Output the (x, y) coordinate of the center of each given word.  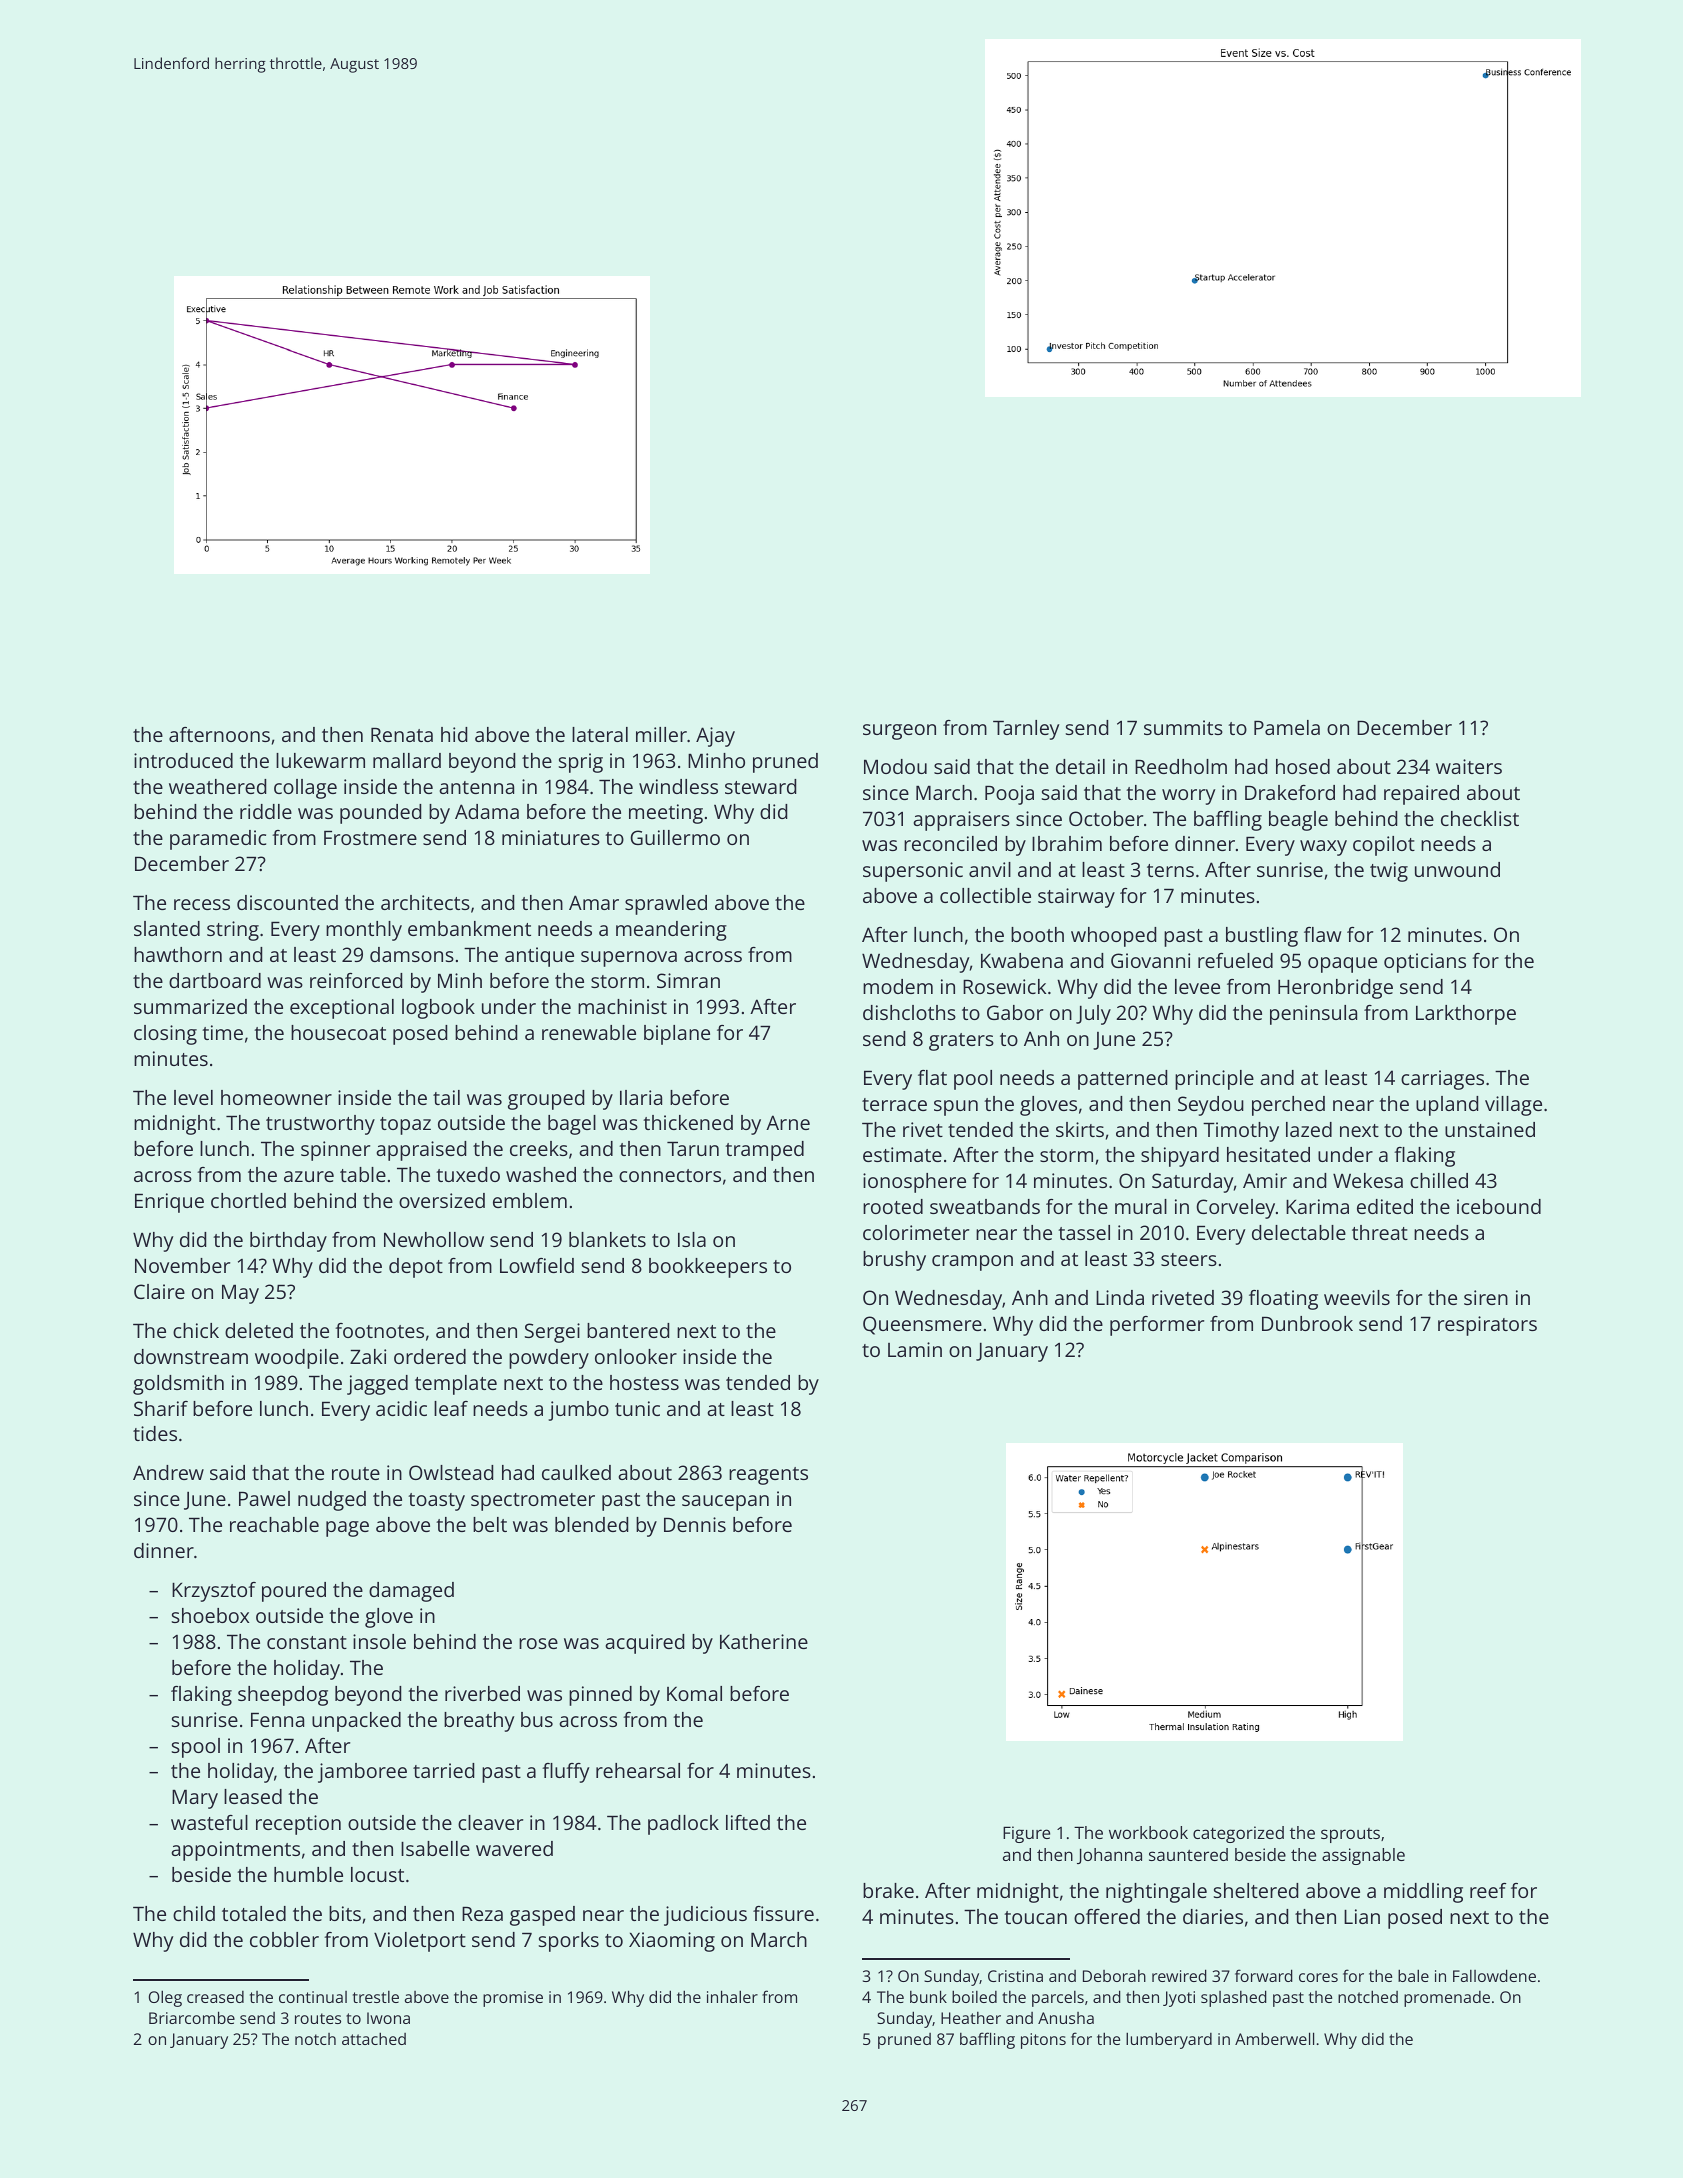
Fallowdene (1494, 1975)
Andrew (168, 1472)
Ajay (715, 737)
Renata (402, 735)
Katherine (764, 1641)
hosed (1303, 766)
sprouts (1350, 1835)
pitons (1043, 2041)
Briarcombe (192, 2017)
